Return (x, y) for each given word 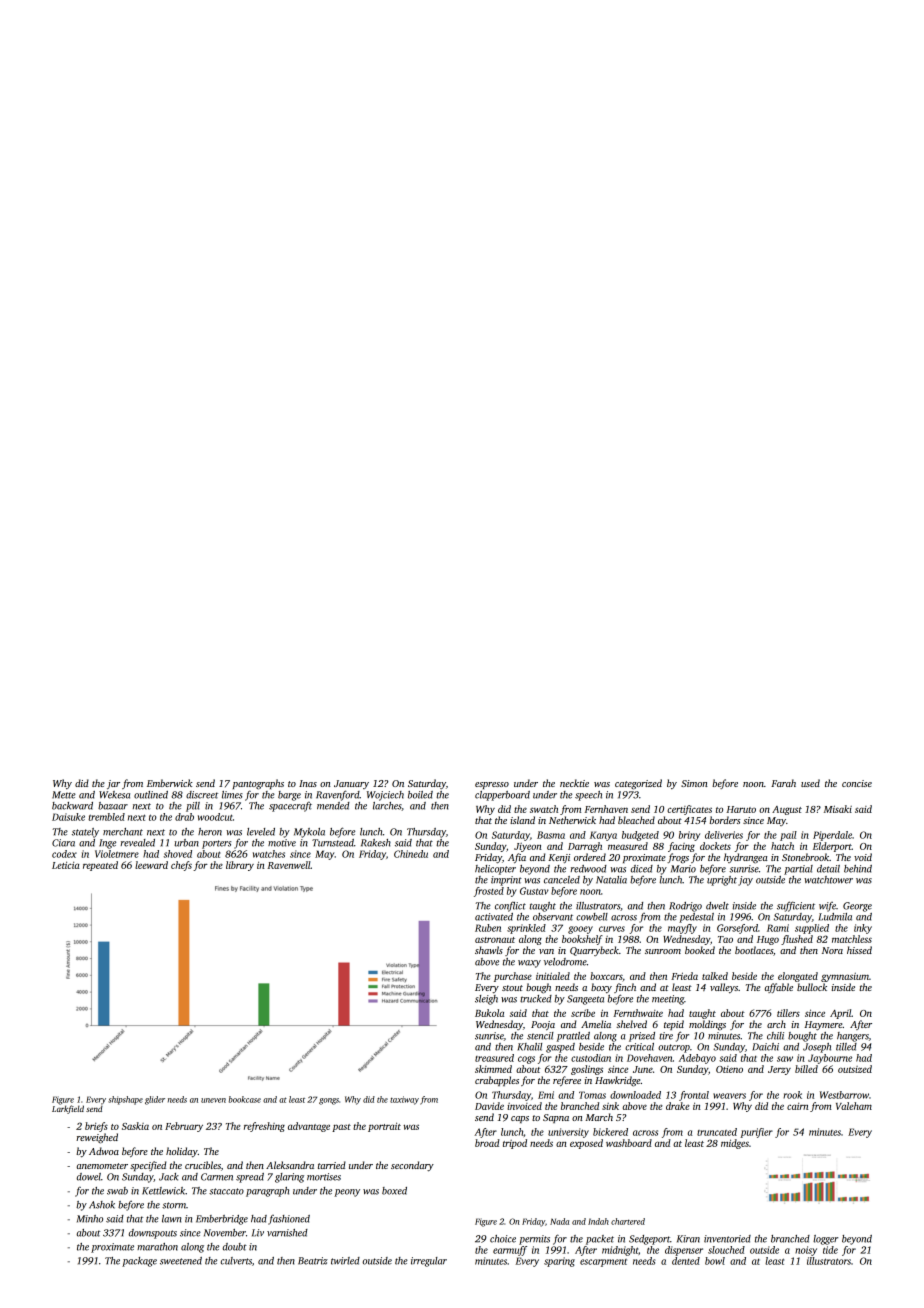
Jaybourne (830, 1059)
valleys (724, 988)
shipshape (125, 1100)
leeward (151, 865)
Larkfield (68, 1109)
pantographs (258, 784)
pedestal (696, 918)
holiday (182, 1152)
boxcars (606, 976)
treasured (494, 1058)
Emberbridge (222, 1220)
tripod (515, 1144)
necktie (574, 783)
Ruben (488, 928)
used (810, 783)
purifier (756, 1133)
